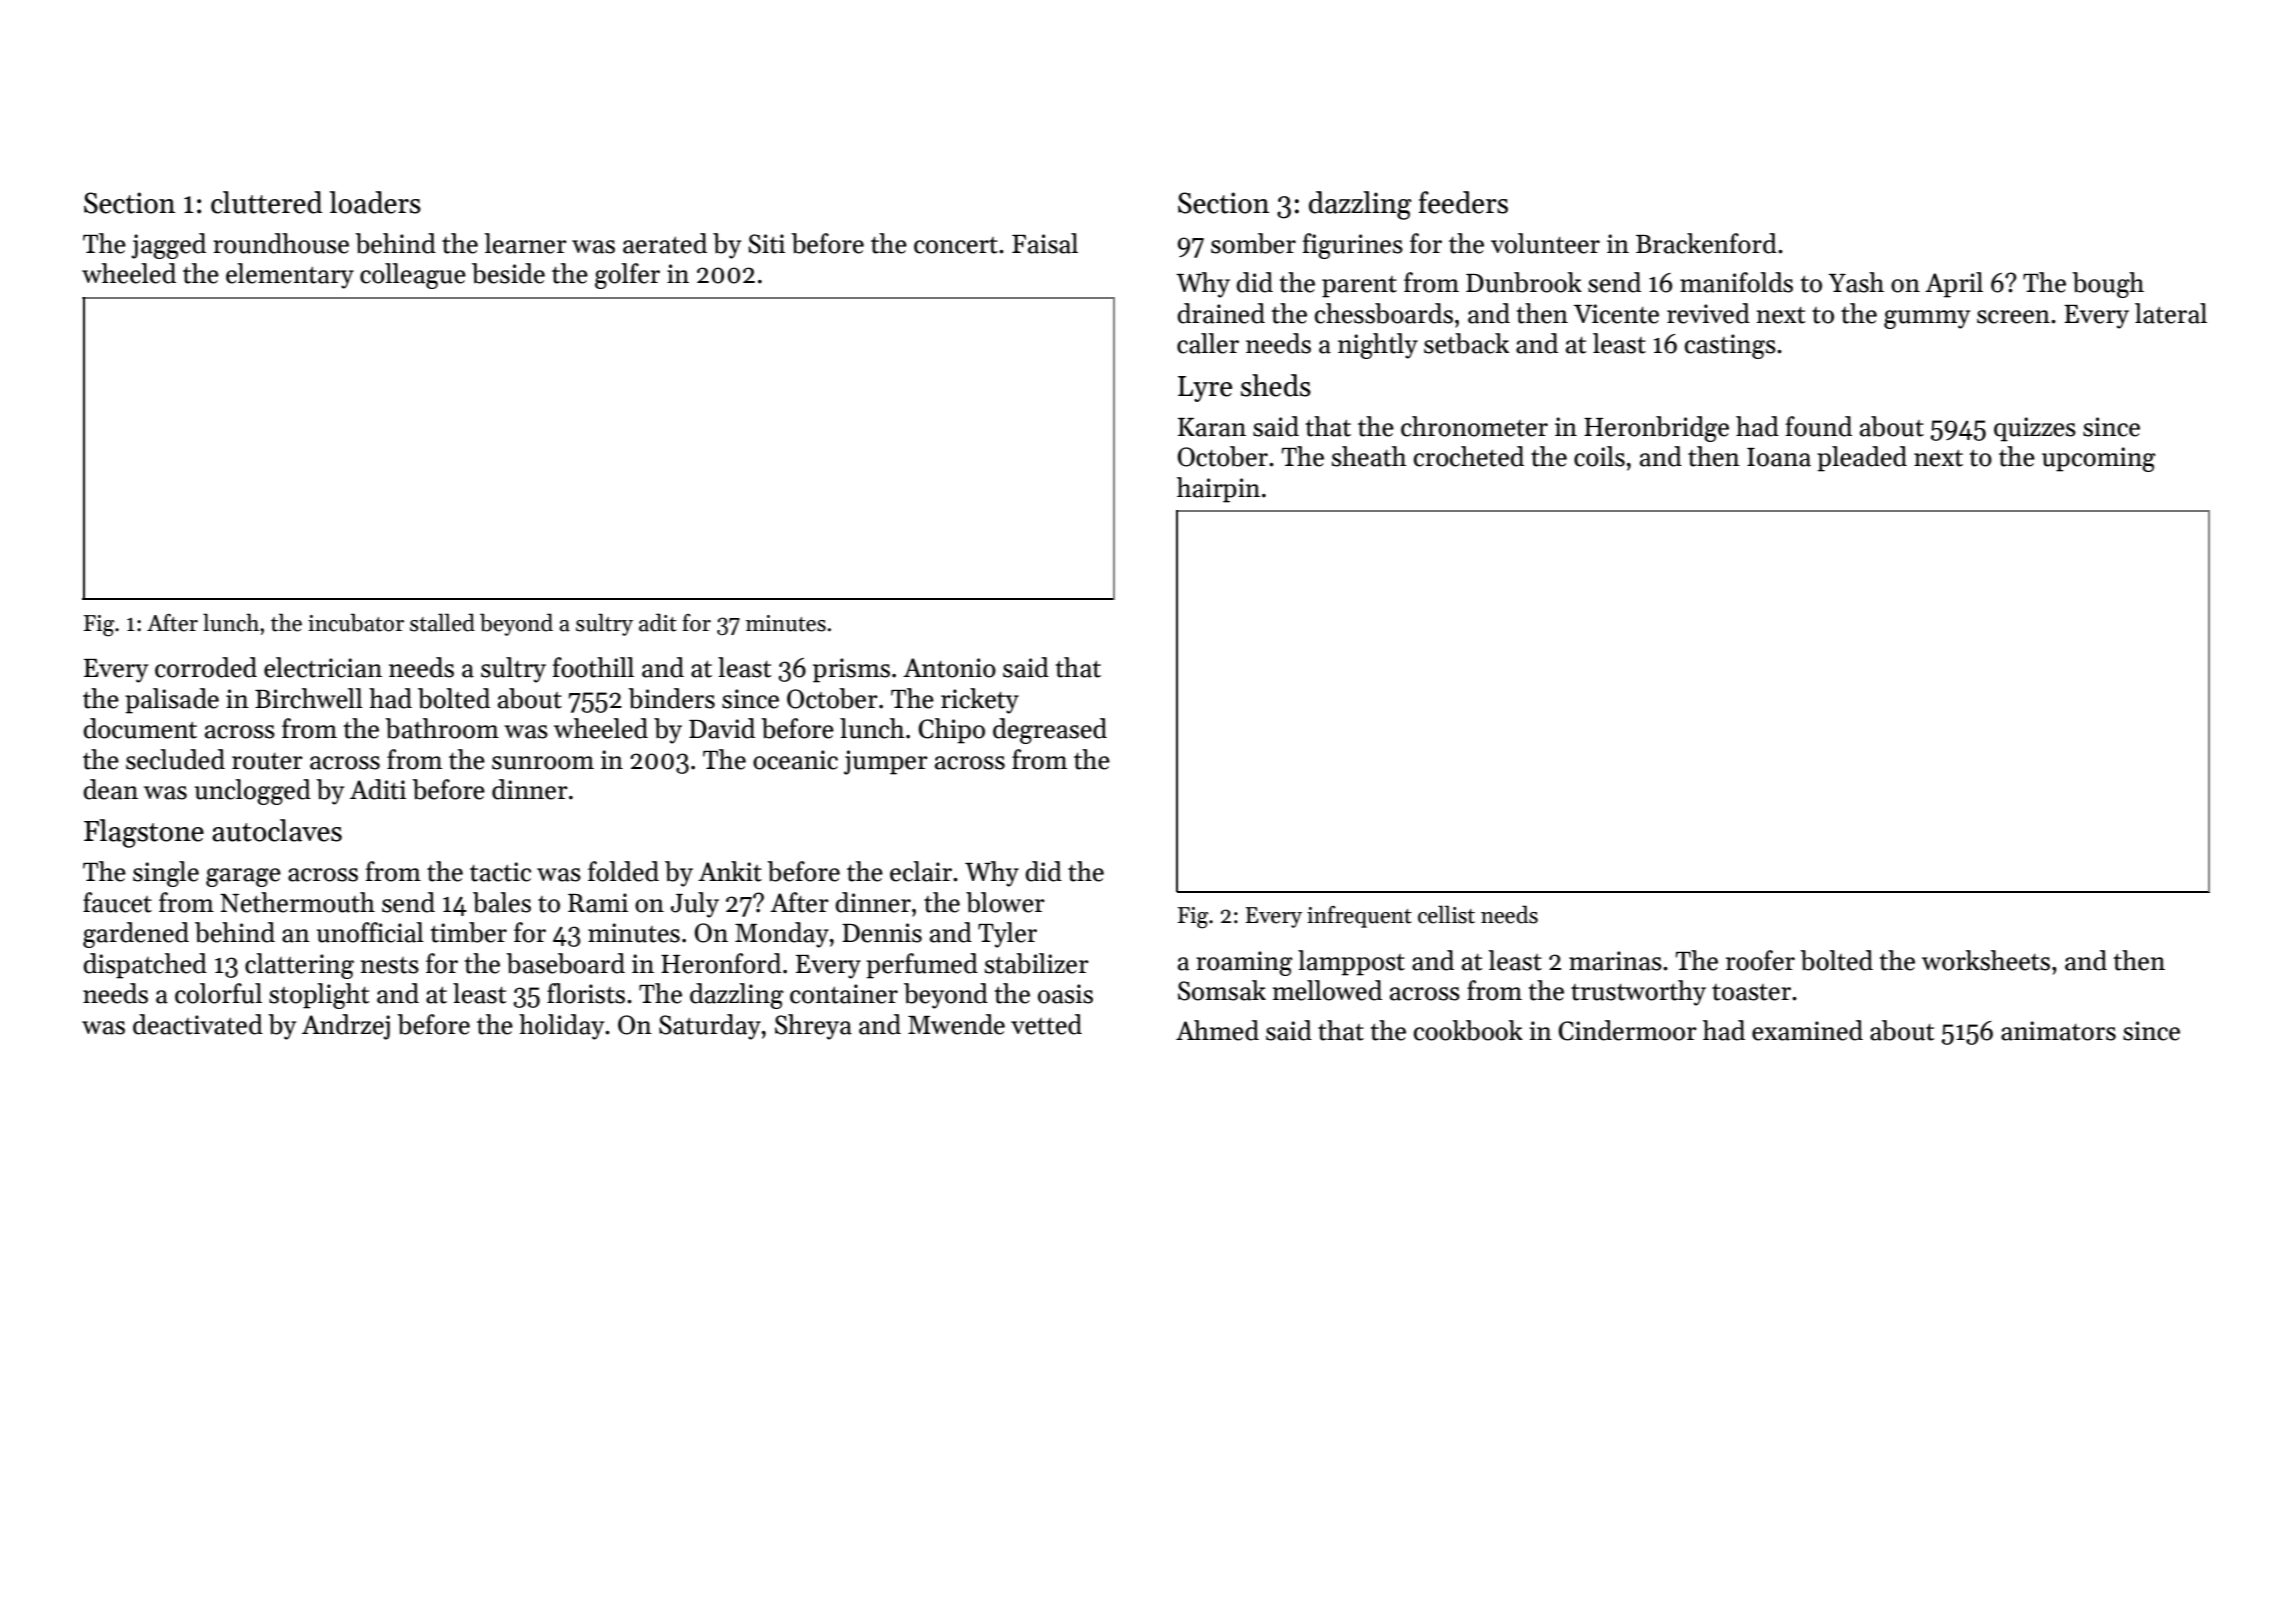 Image resolution: width=2292 pixels, height=1620 pixels. What do you see at coordinates (323, 667) in the screenshot?
I see `electrician` at bounding box center [323, 667].
